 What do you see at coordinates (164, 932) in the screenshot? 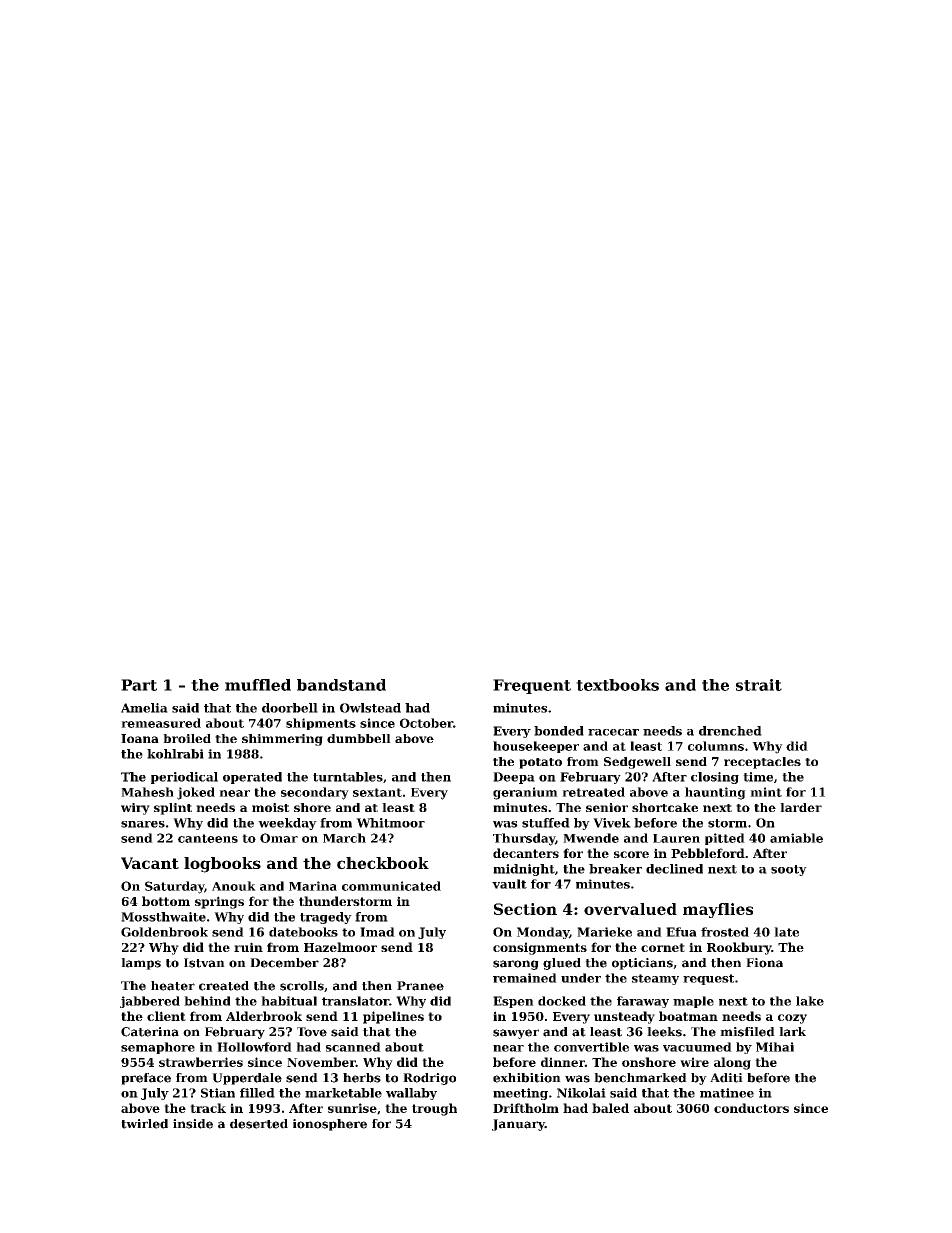
I see `Goldenbrook` at bounding box center [164, 932].
